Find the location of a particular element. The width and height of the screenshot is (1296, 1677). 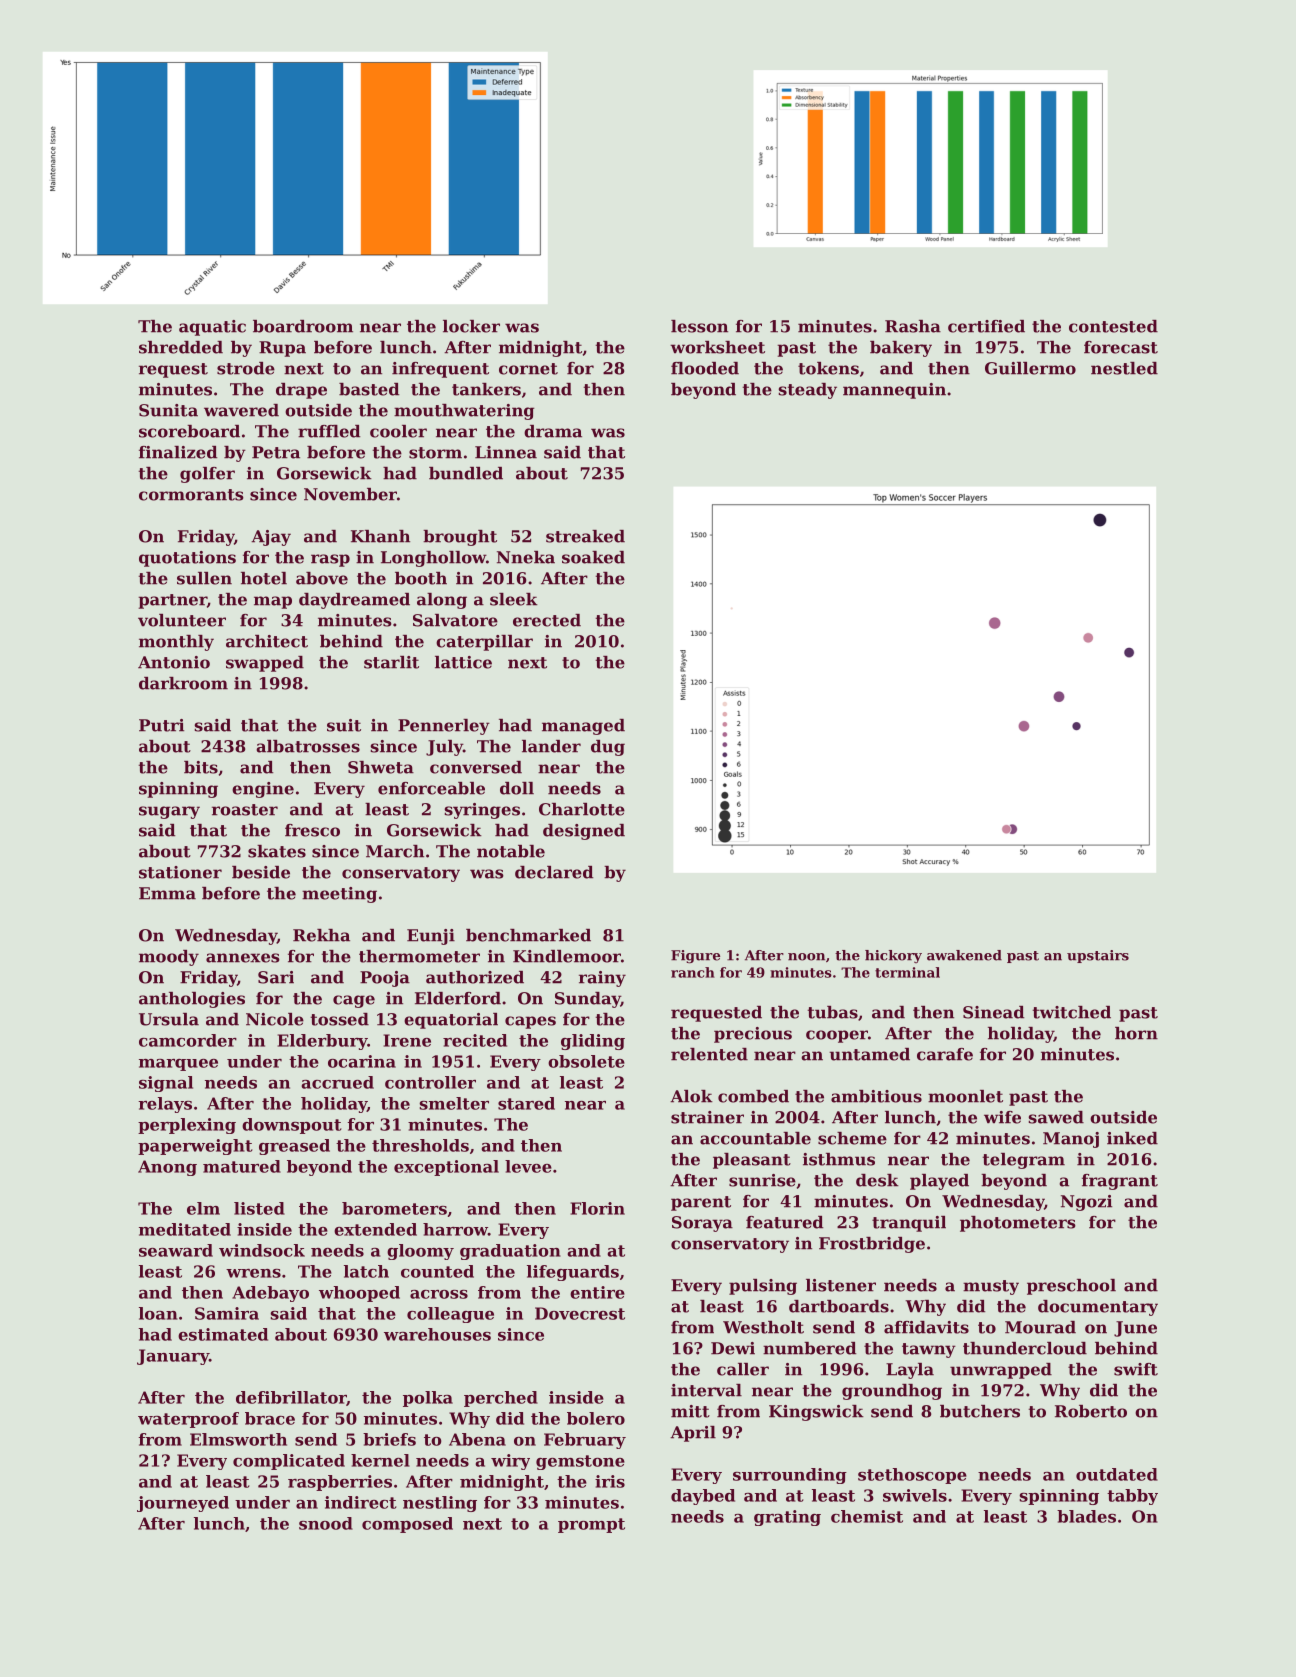

snood is located at coordinates (326, 1523).
